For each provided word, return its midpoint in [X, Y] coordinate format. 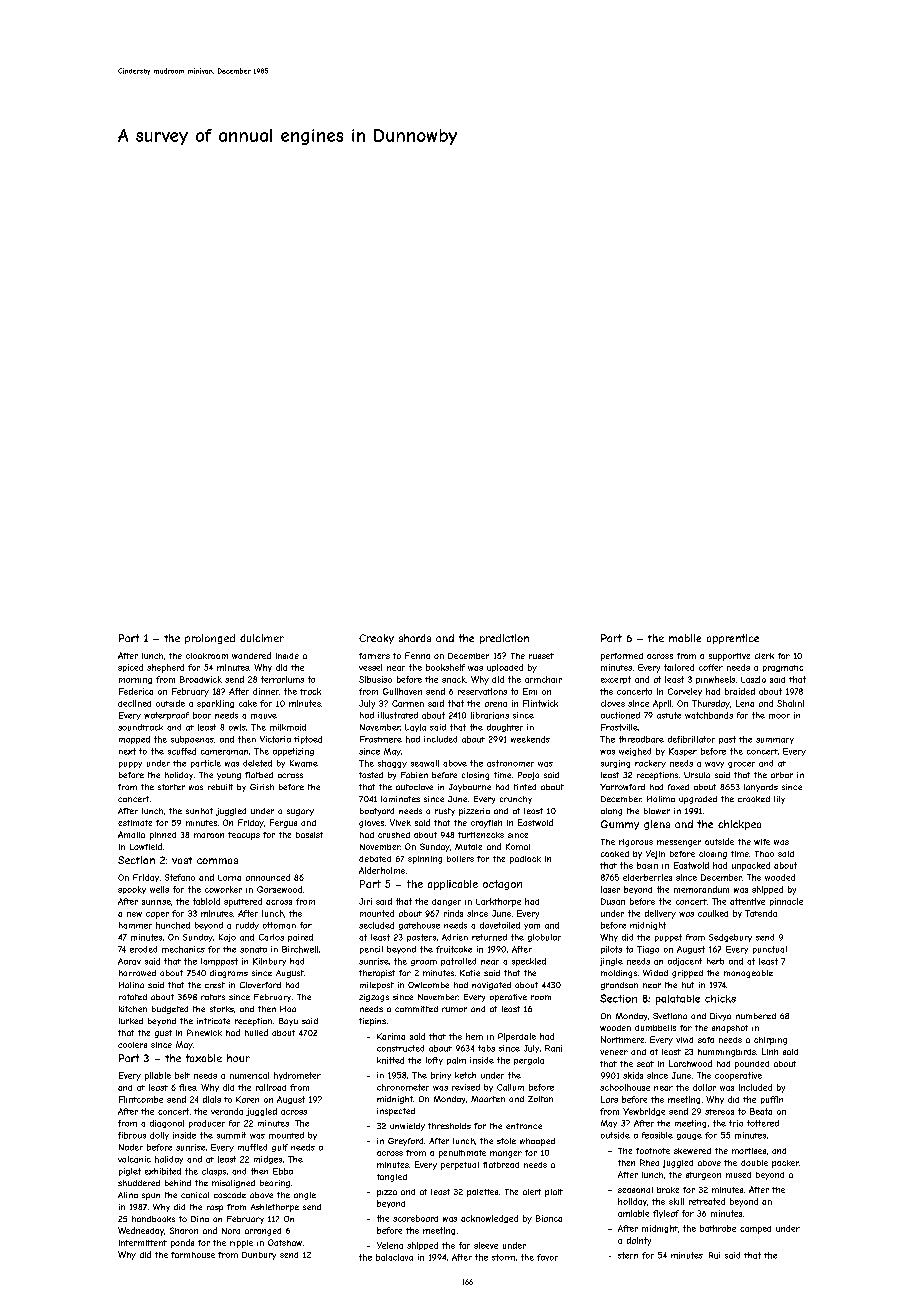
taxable [204, 1058]
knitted [390, 1060]
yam [532, 927]
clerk [764, 656]
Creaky [376, 639]
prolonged [210, 639]
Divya [720, 1017]
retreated [707, 1201]
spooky [132, 890]
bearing [275, 1184]
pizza [387, 1193]
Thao [764, 854]
